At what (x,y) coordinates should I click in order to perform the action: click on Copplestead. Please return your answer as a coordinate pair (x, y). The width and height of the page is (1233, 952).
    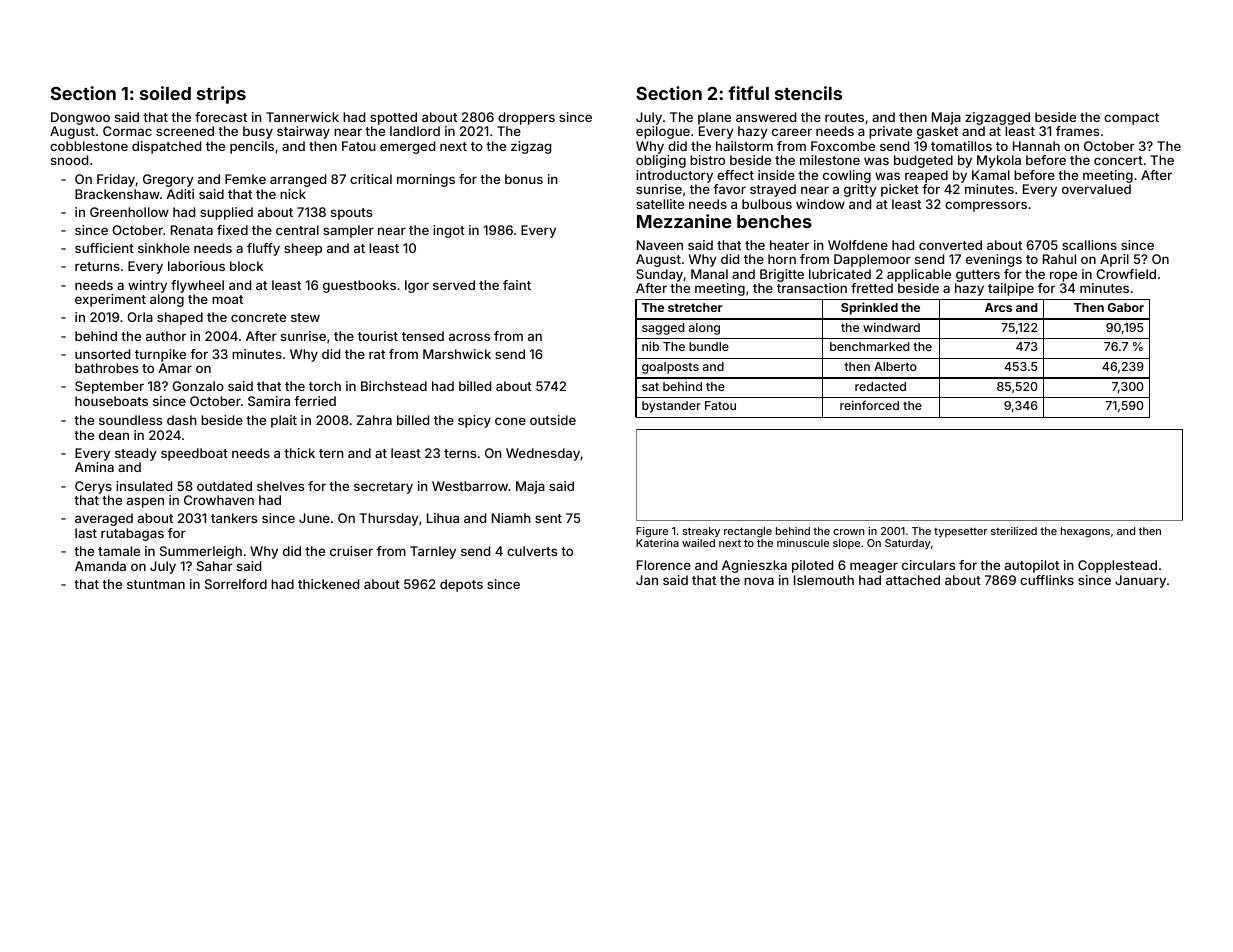
    Looking at the image, I should click on (1117, 566).
